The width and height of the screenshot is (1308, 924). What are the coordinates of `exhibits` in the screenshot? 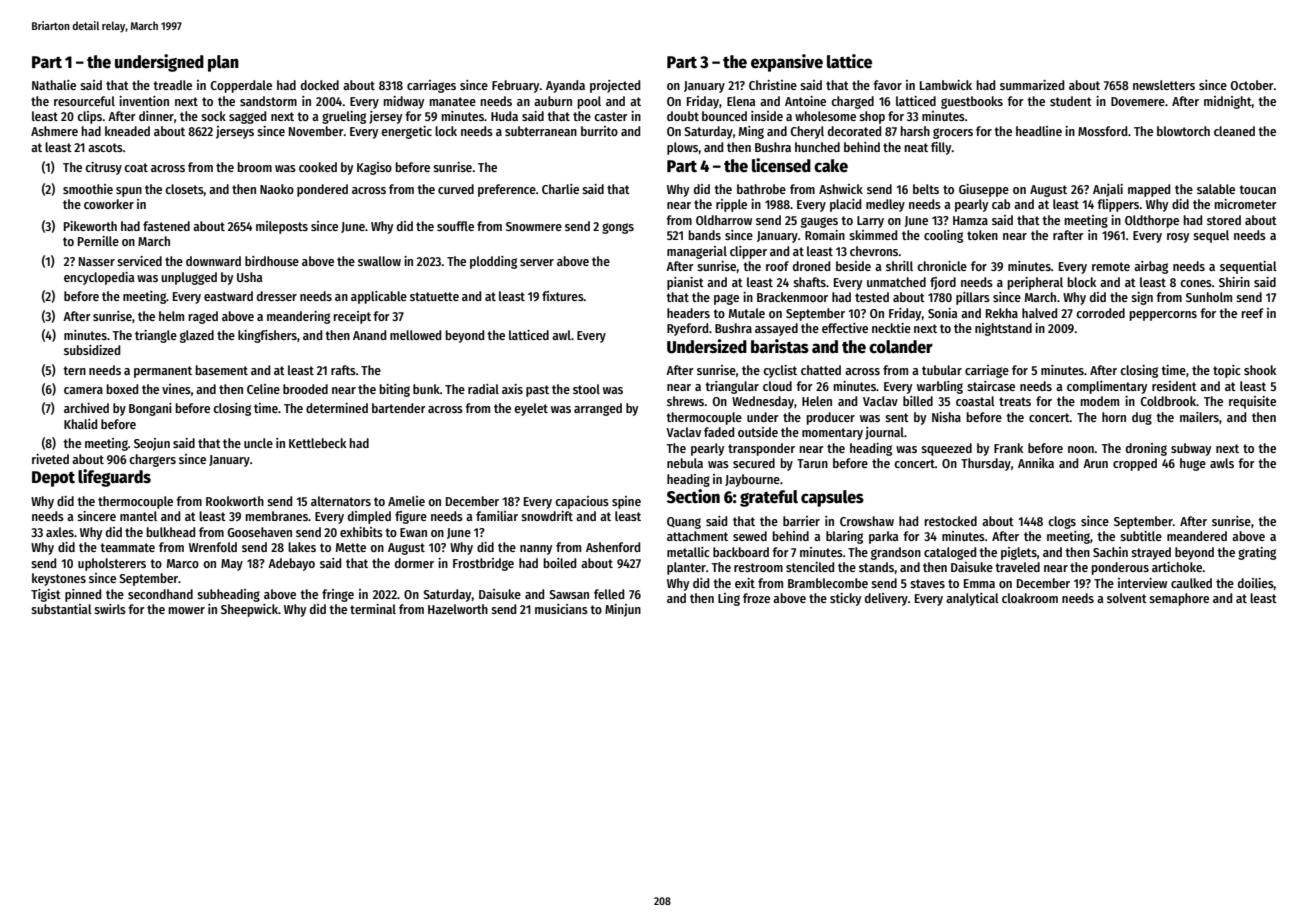 It's located at (361, 532).
